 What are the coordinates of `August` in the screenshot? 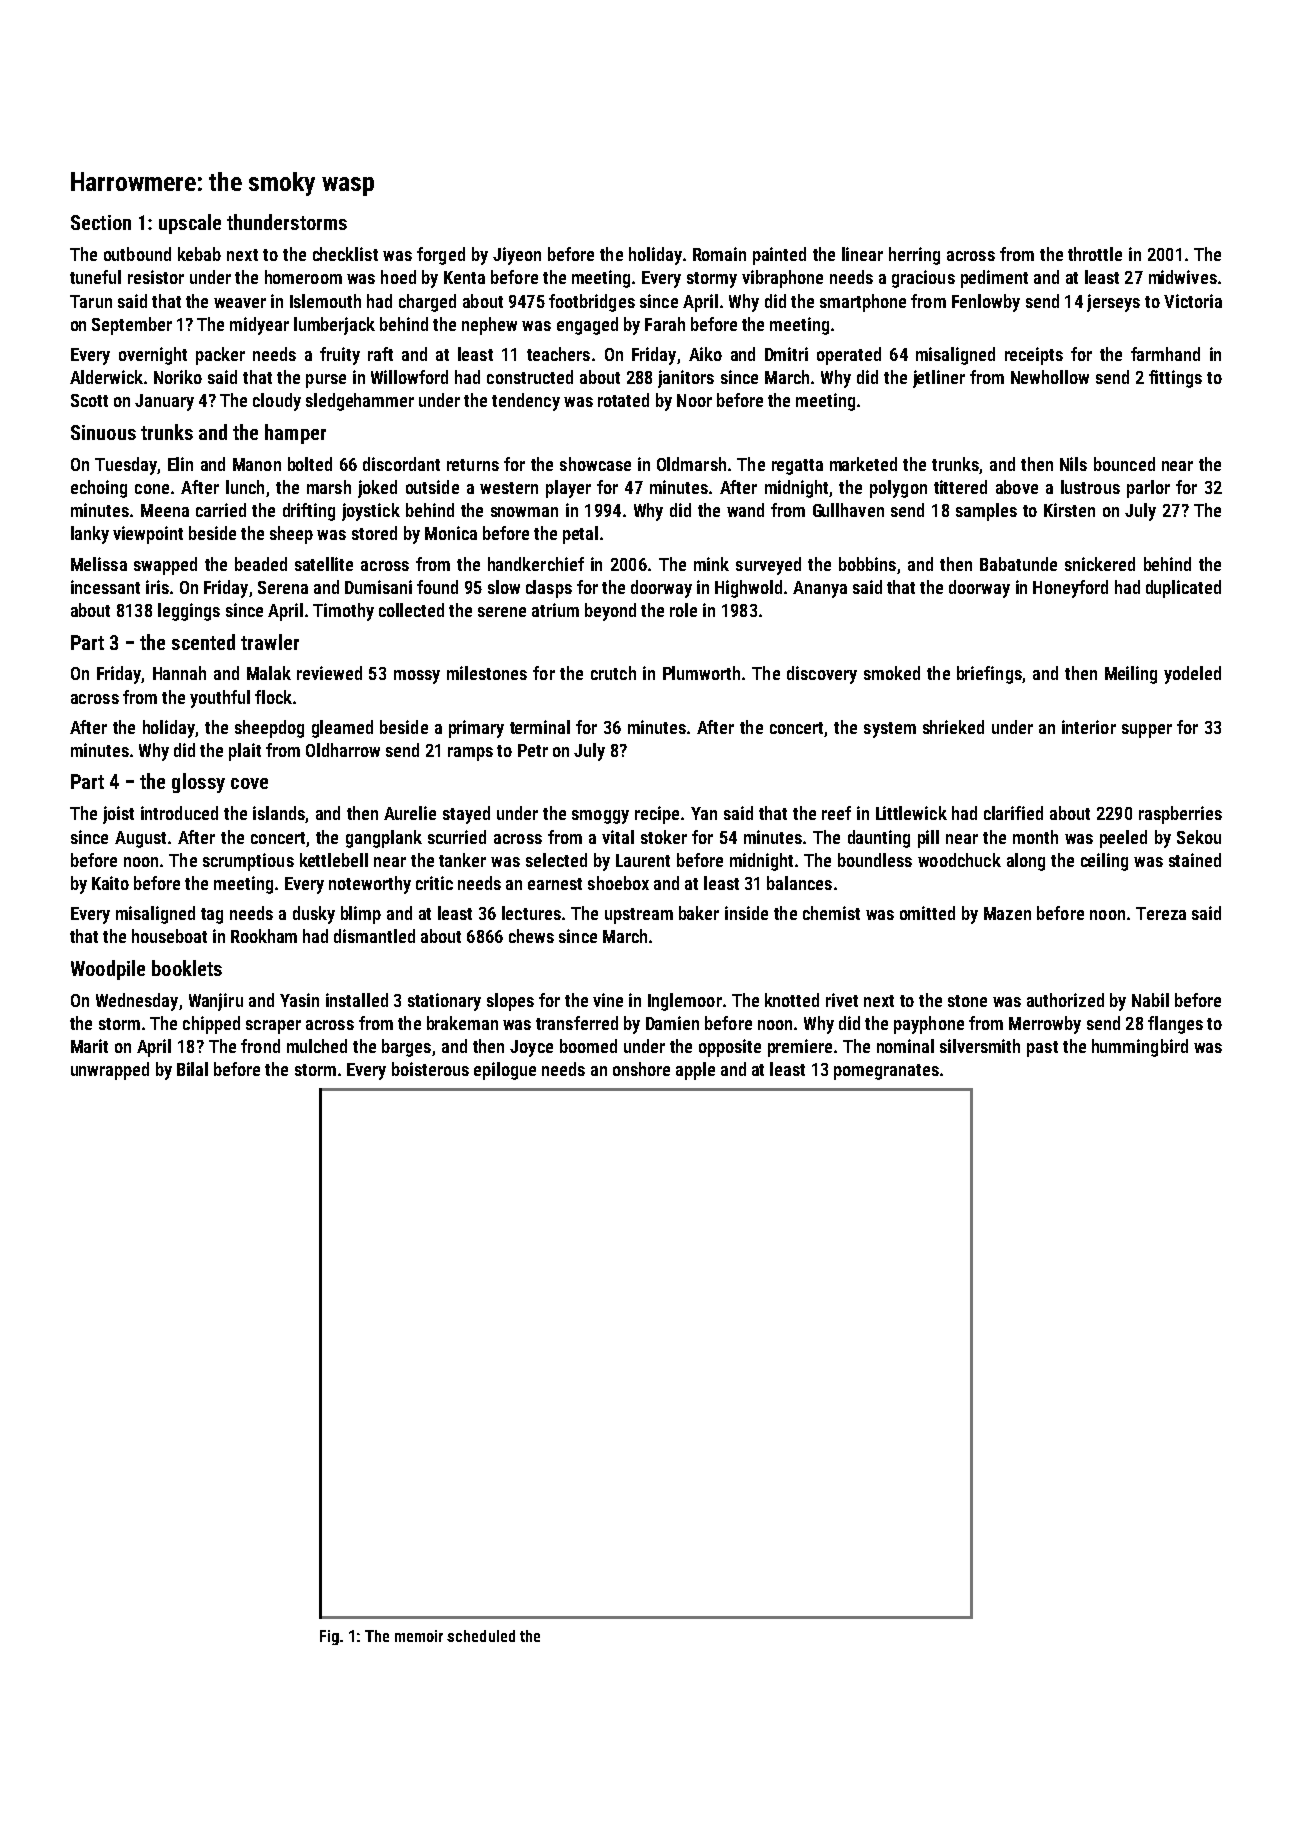 It's located at (140, 839).
